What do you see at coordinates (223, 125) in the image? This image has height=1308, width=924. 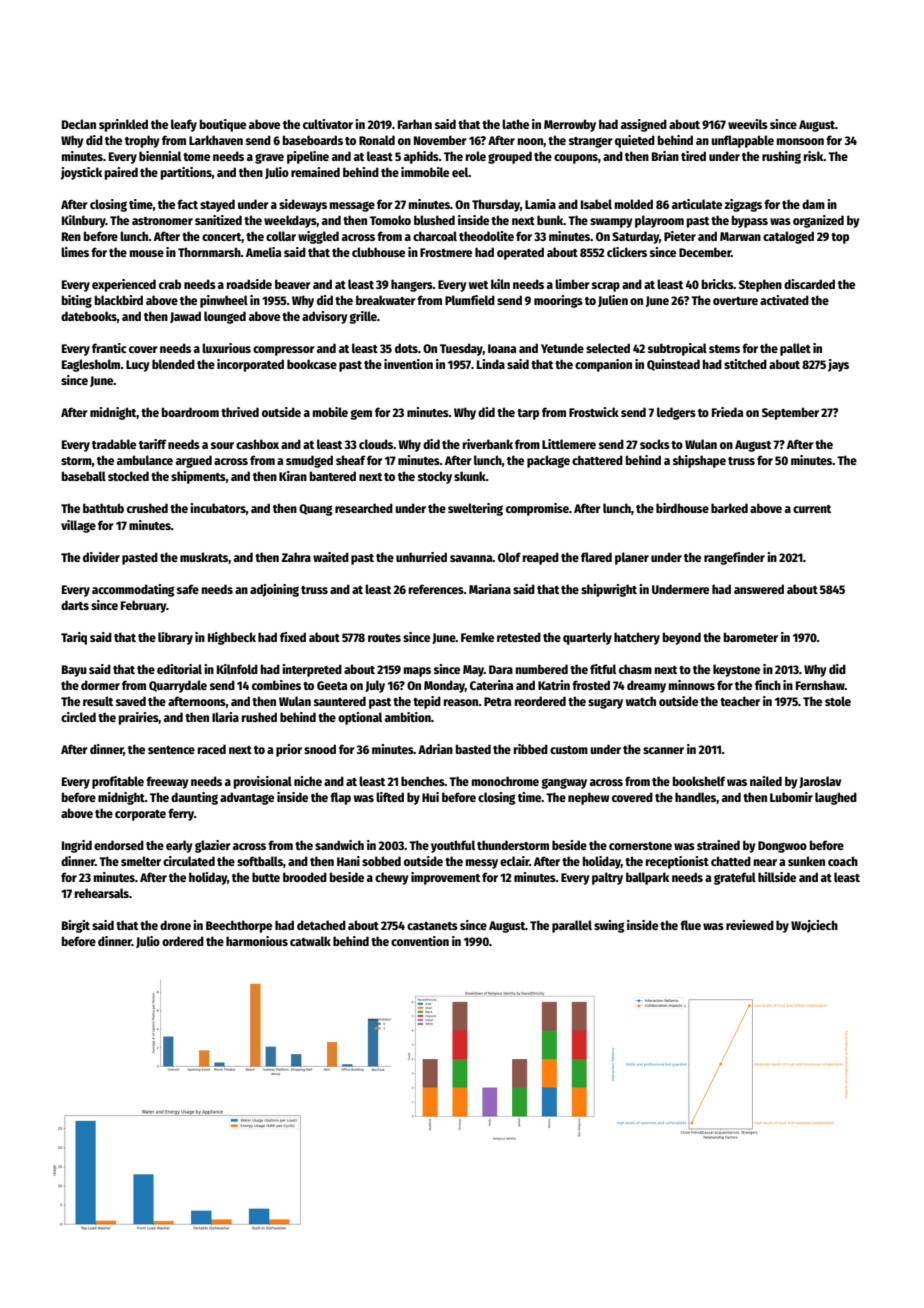 I see `boutique` at bounding box center [223, 125].
